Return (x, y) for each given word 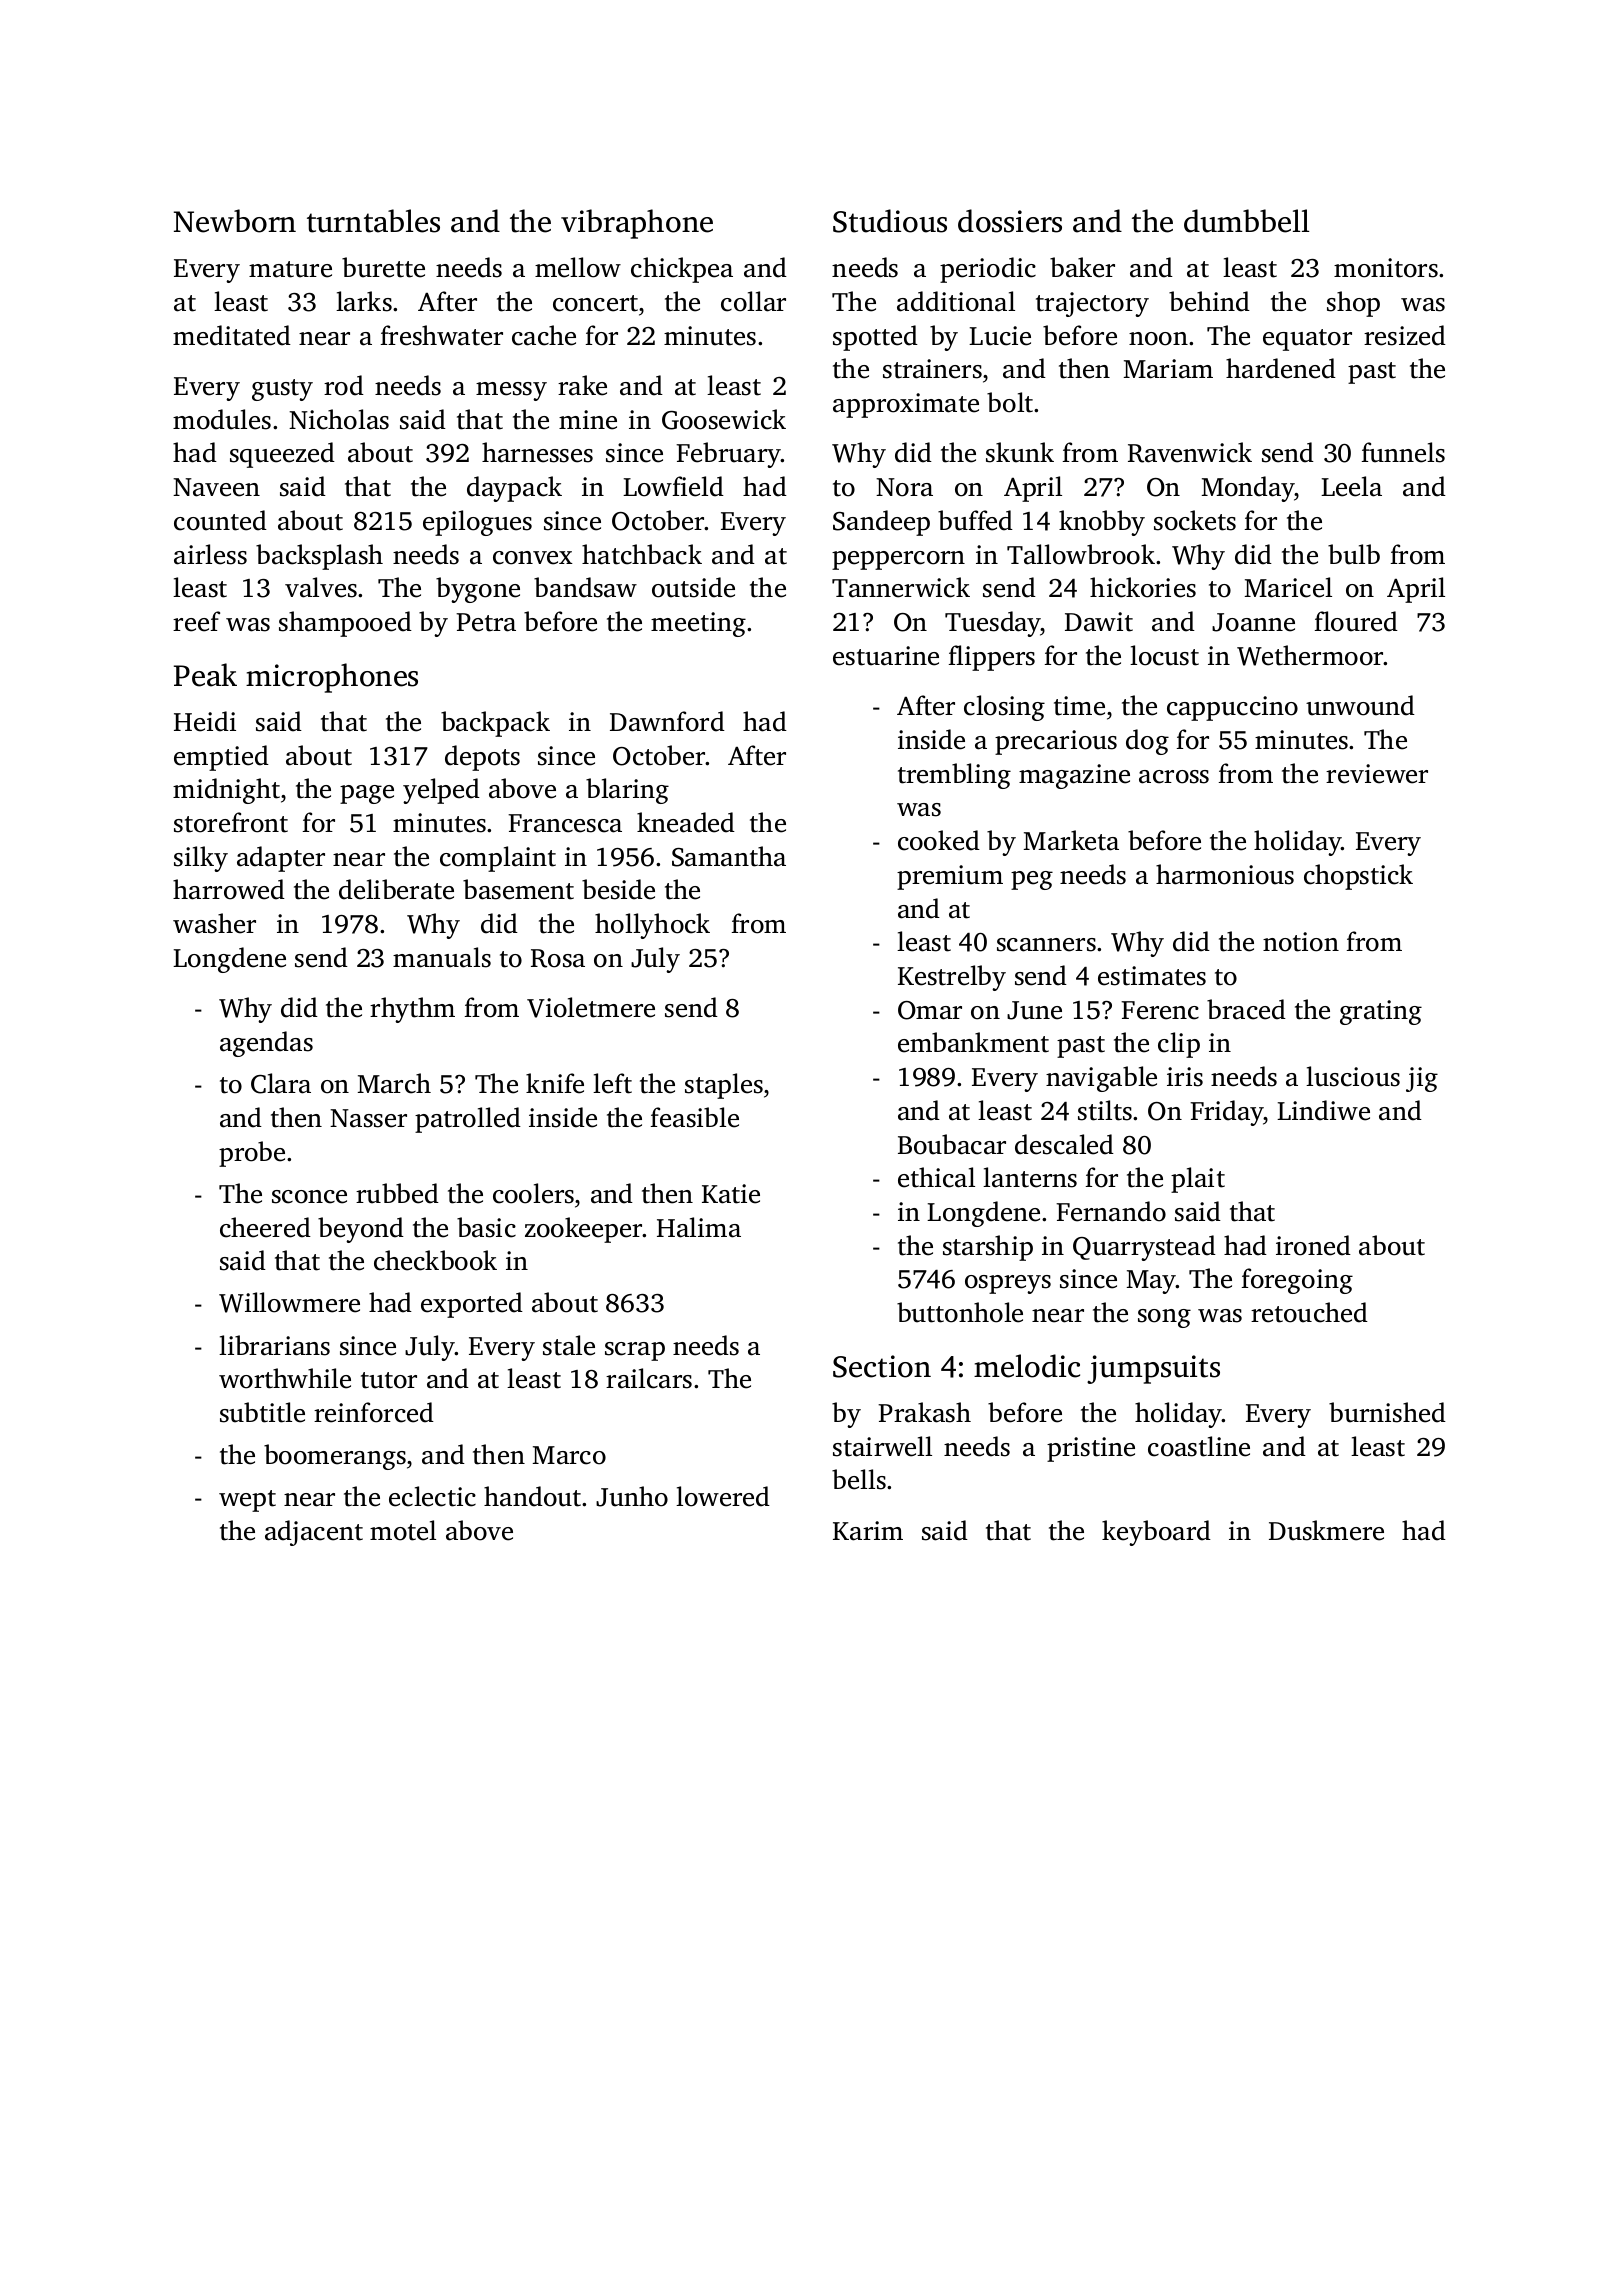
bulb (1354, 554)
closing (1004, 708)
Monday (1248, 489)
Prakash (924, 1412)
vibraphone (637, 224)
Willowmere (289, 1302)
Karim (868, 1531)
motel (403, 1530)
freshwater (442, 335)
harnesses (537, 452)
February (728, 455)
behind (1209, 301)
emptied (221, 758)
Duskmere (1326, 1530)
